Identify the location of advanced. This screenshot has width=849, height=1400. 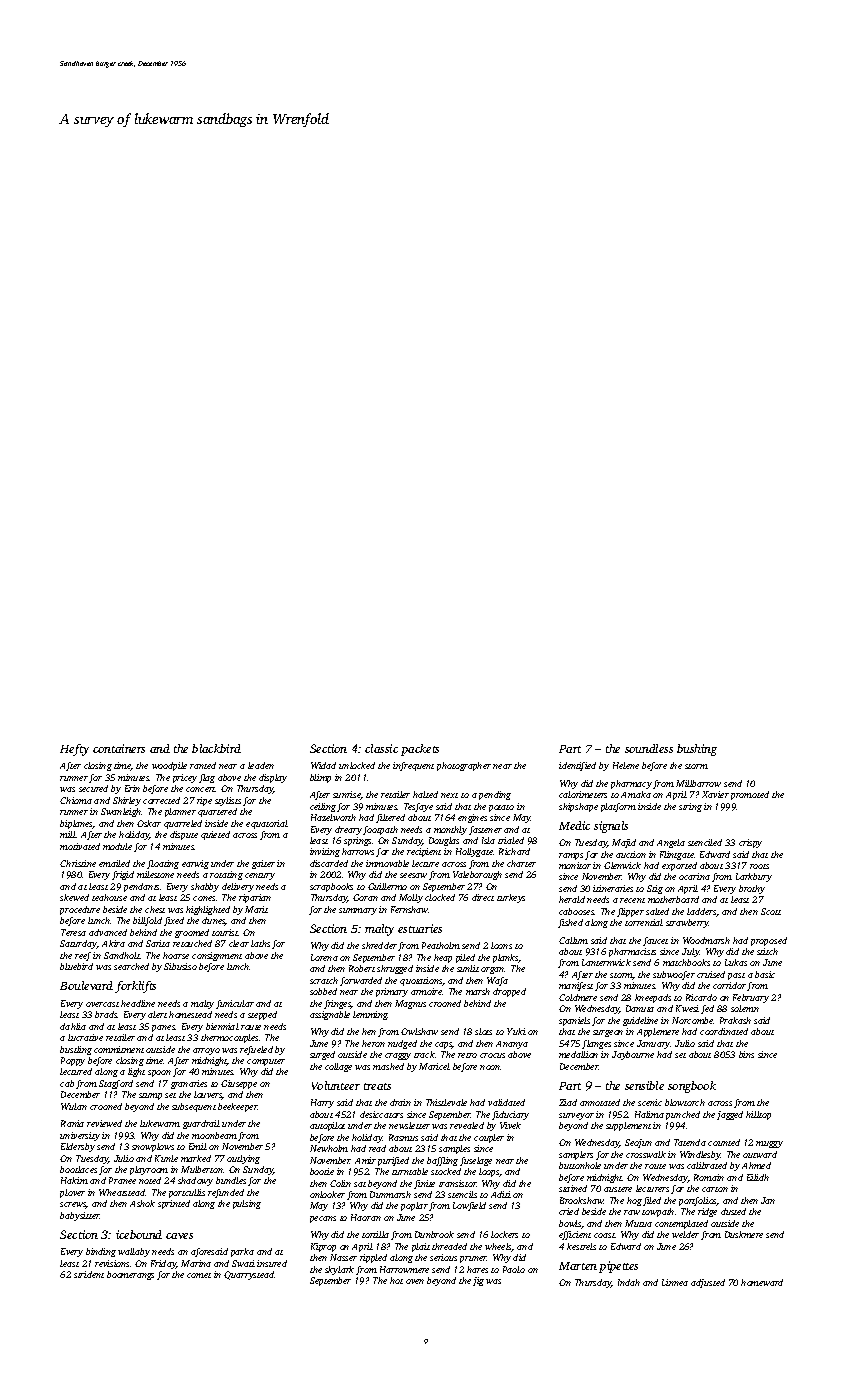
(108, 932).
